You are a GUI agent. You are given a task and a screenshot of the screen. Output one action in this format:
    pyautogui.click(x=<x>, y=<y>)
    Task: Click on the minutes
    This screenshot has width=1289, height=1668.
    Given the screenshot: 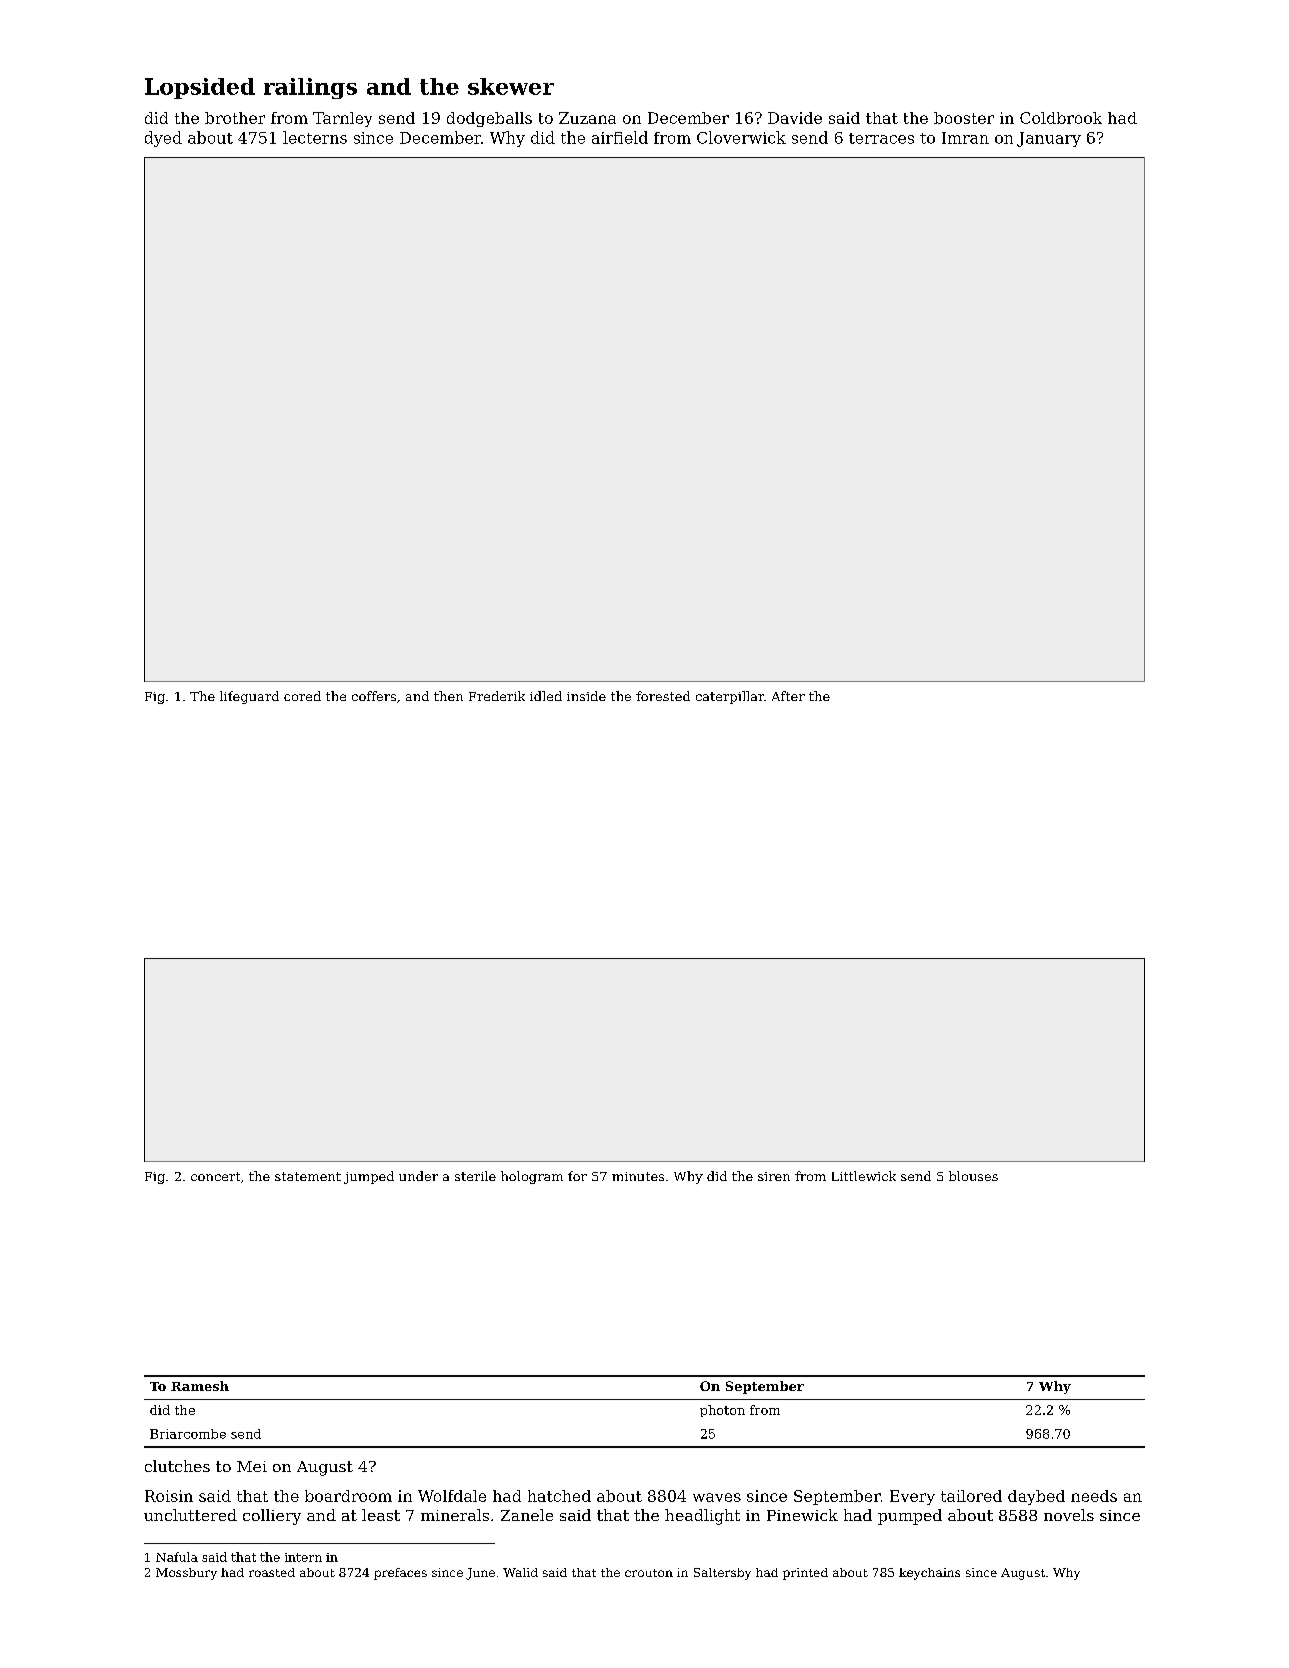 What is the action you would take?
    pyautogui.click(x=638, y=1176)
